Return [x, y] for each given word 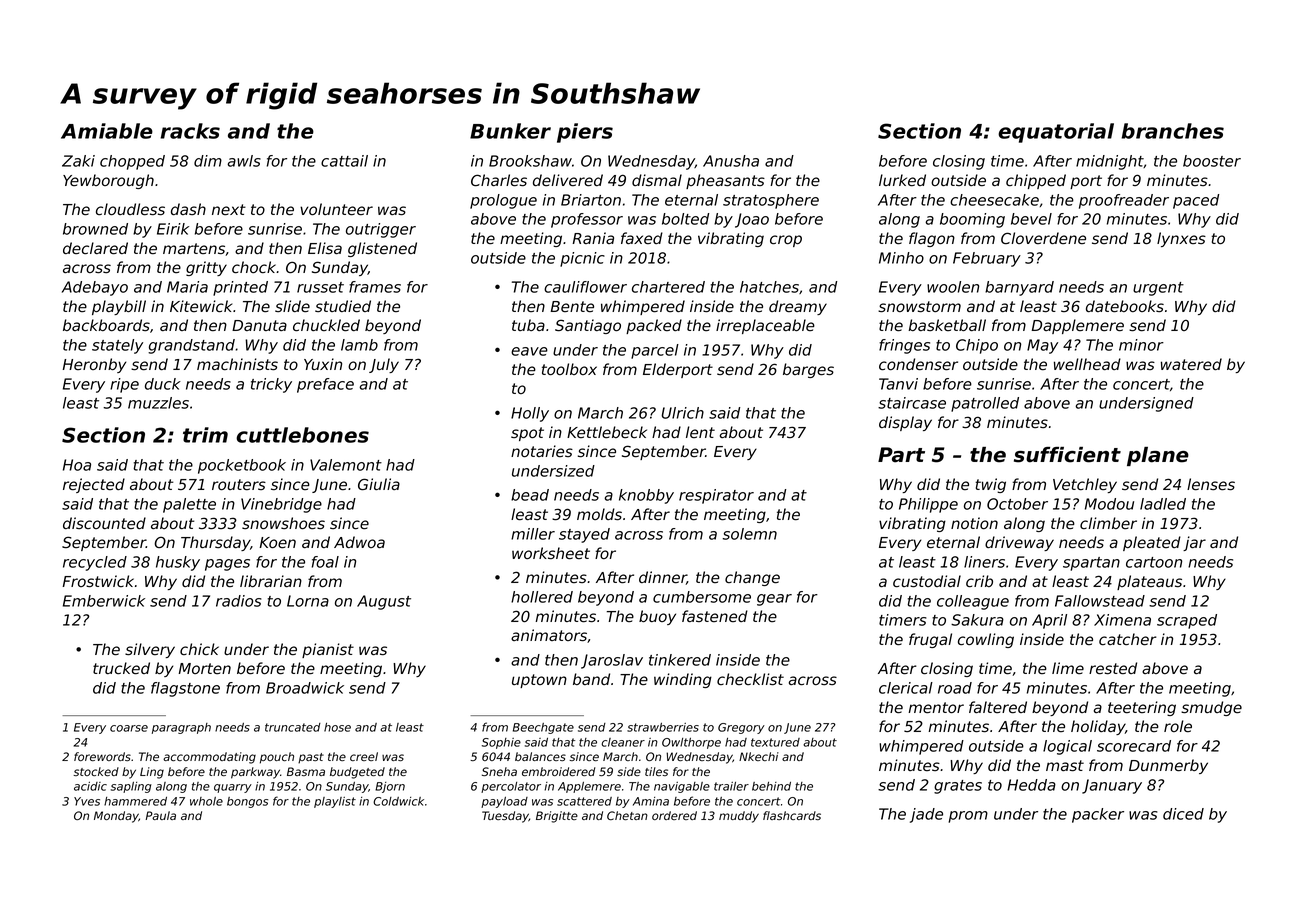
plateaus [1149, 582]
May [1042, 346]
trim [205, 435]
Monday [116, 817]
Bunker [510, 131]
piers [585, 133]
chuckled [326, 325]
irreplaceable [765, 326]
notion [974, 523]
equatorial [1056, 133]
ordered [674, 815]
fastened [715, 616]
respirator [716, 496]
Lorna [308, 601]
